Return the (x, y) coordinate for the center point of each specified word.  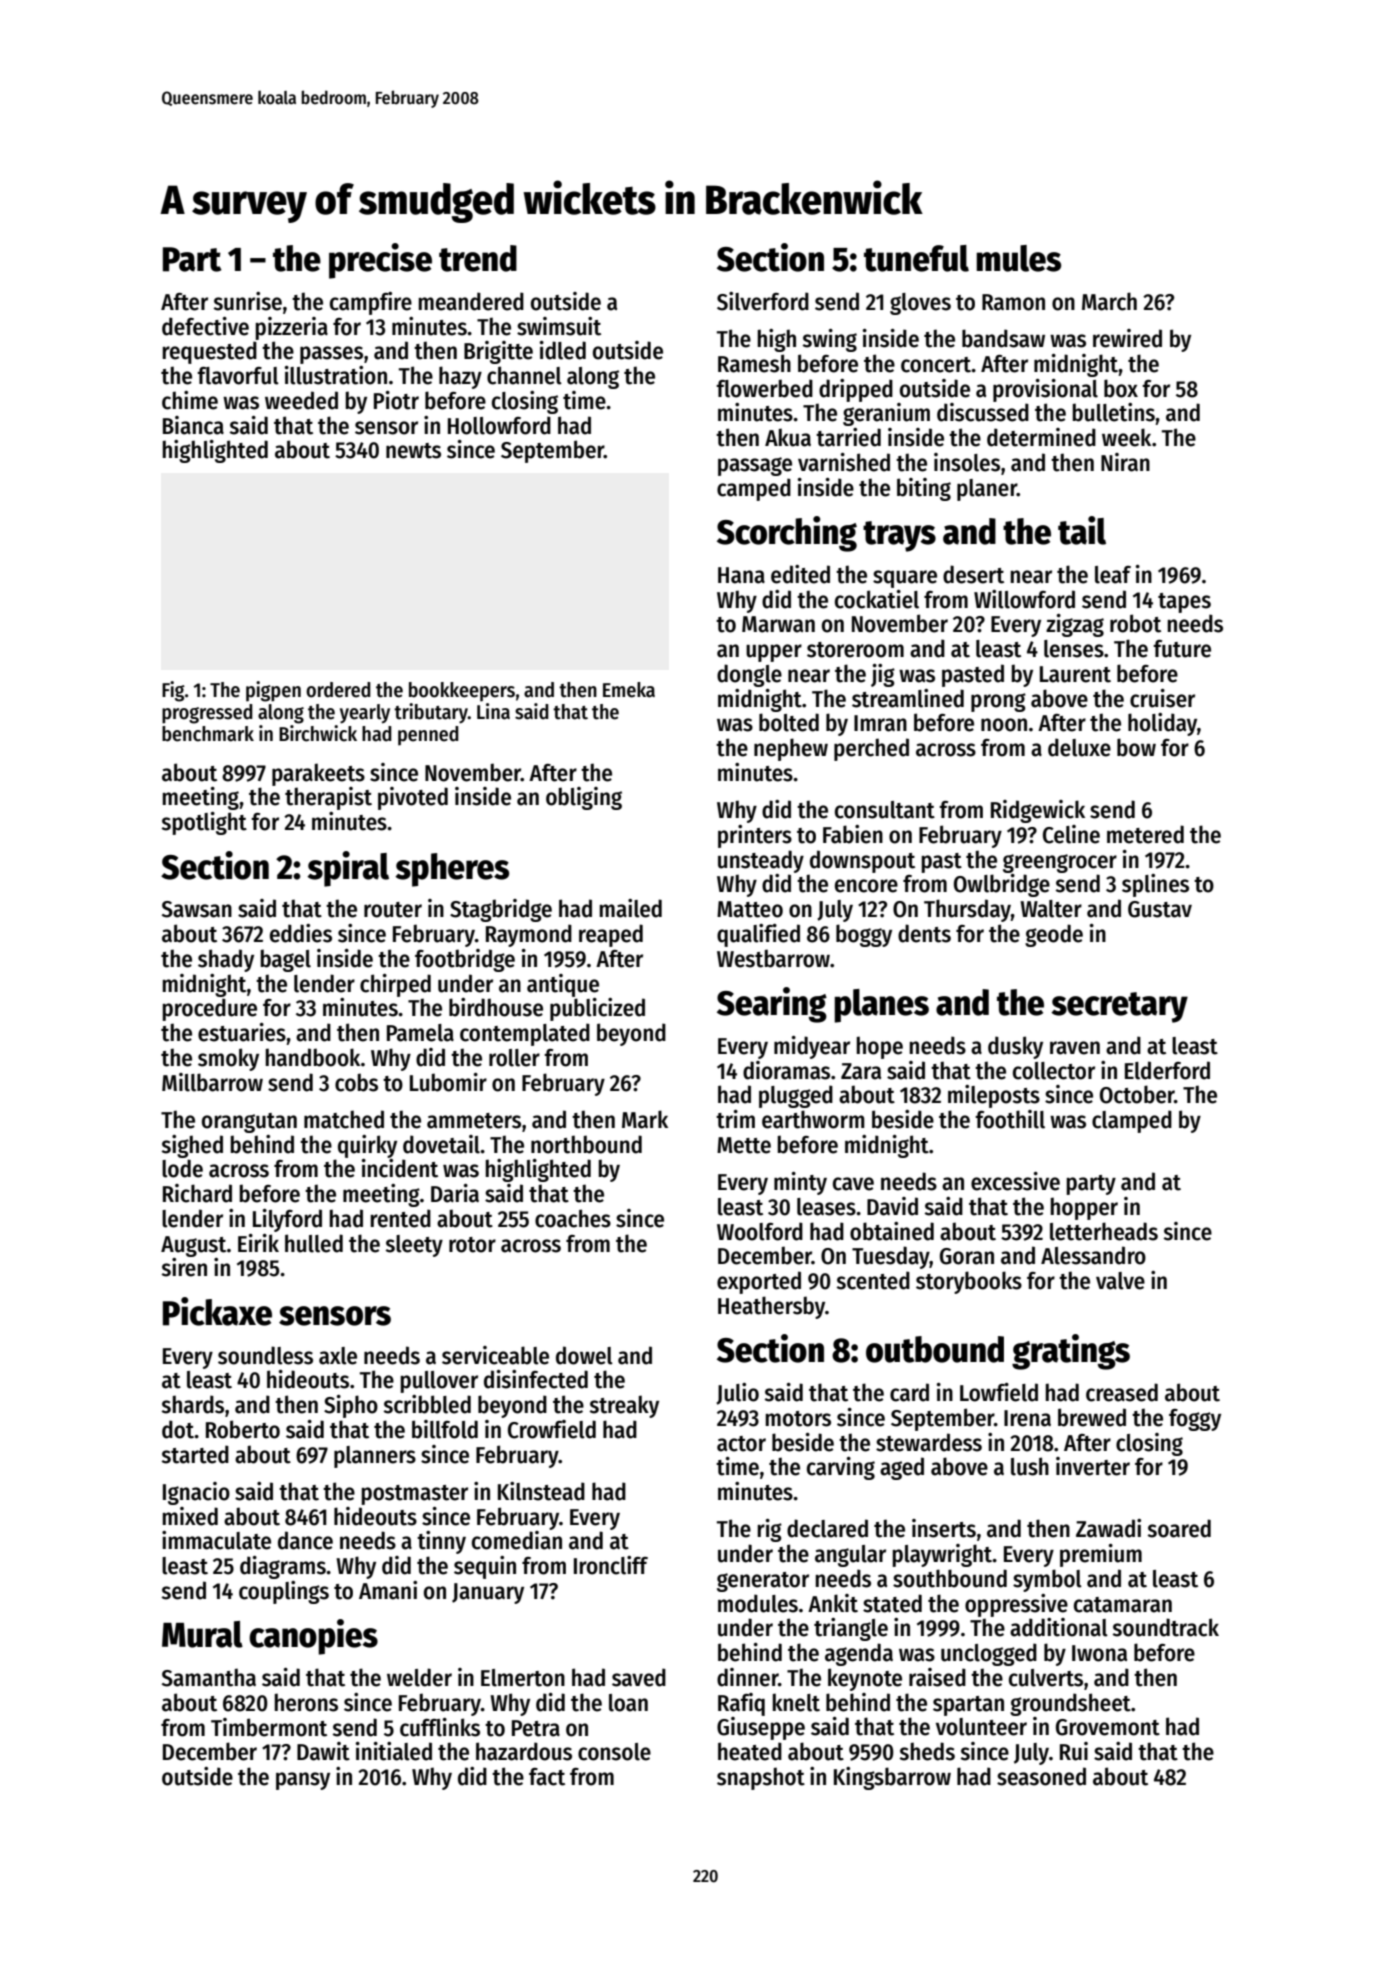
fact (547, 1777)
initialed (394, 1751)
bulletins (1113, 412)
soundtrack (1165, 1627)
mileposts (994, 1096)
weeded (301, 400)
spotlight (204, 823)
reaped (611, 935)
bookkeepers (462, 692)
